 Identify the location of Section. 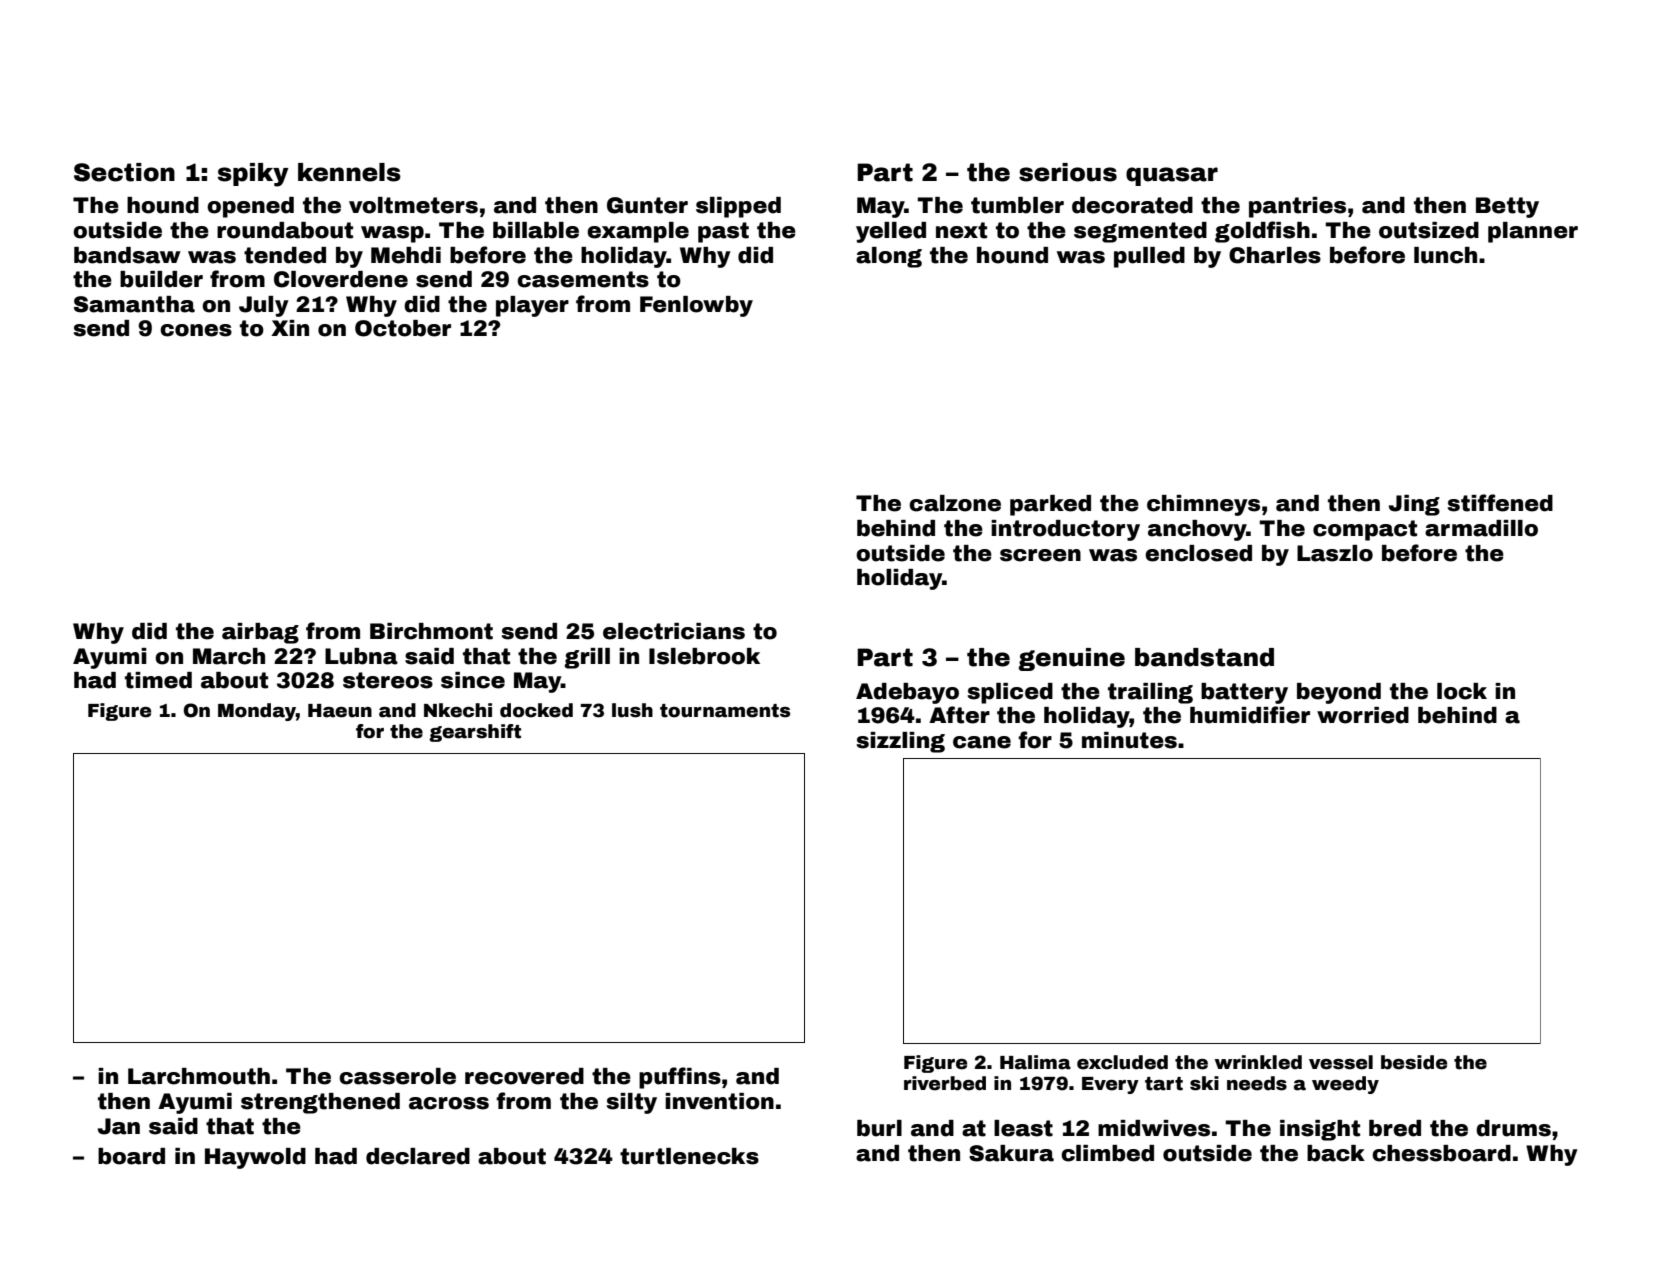
(124, 172).
